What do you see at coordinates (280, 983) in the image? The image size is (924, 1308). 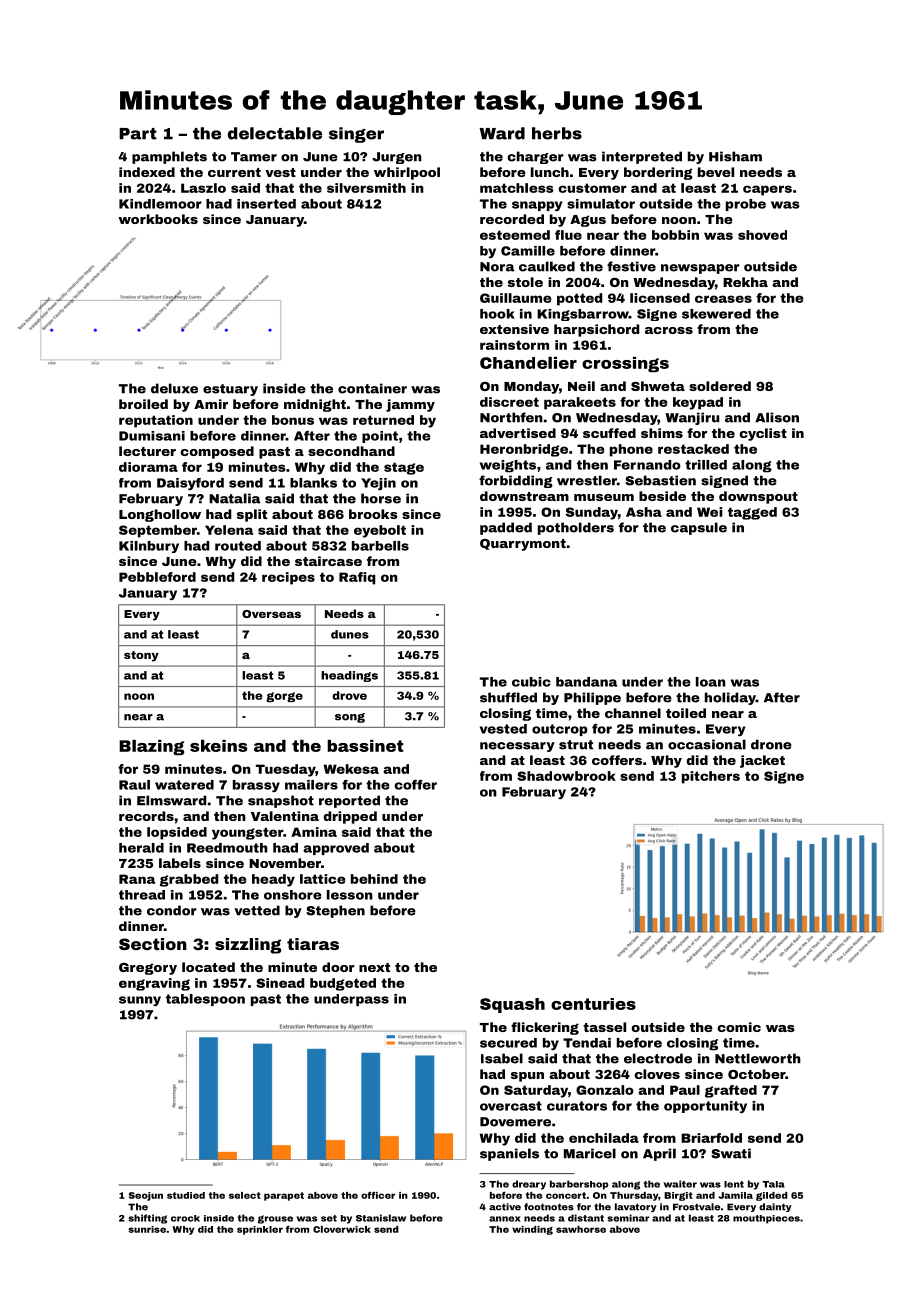 I see `Sinead` at bounding box center [280, 983].
